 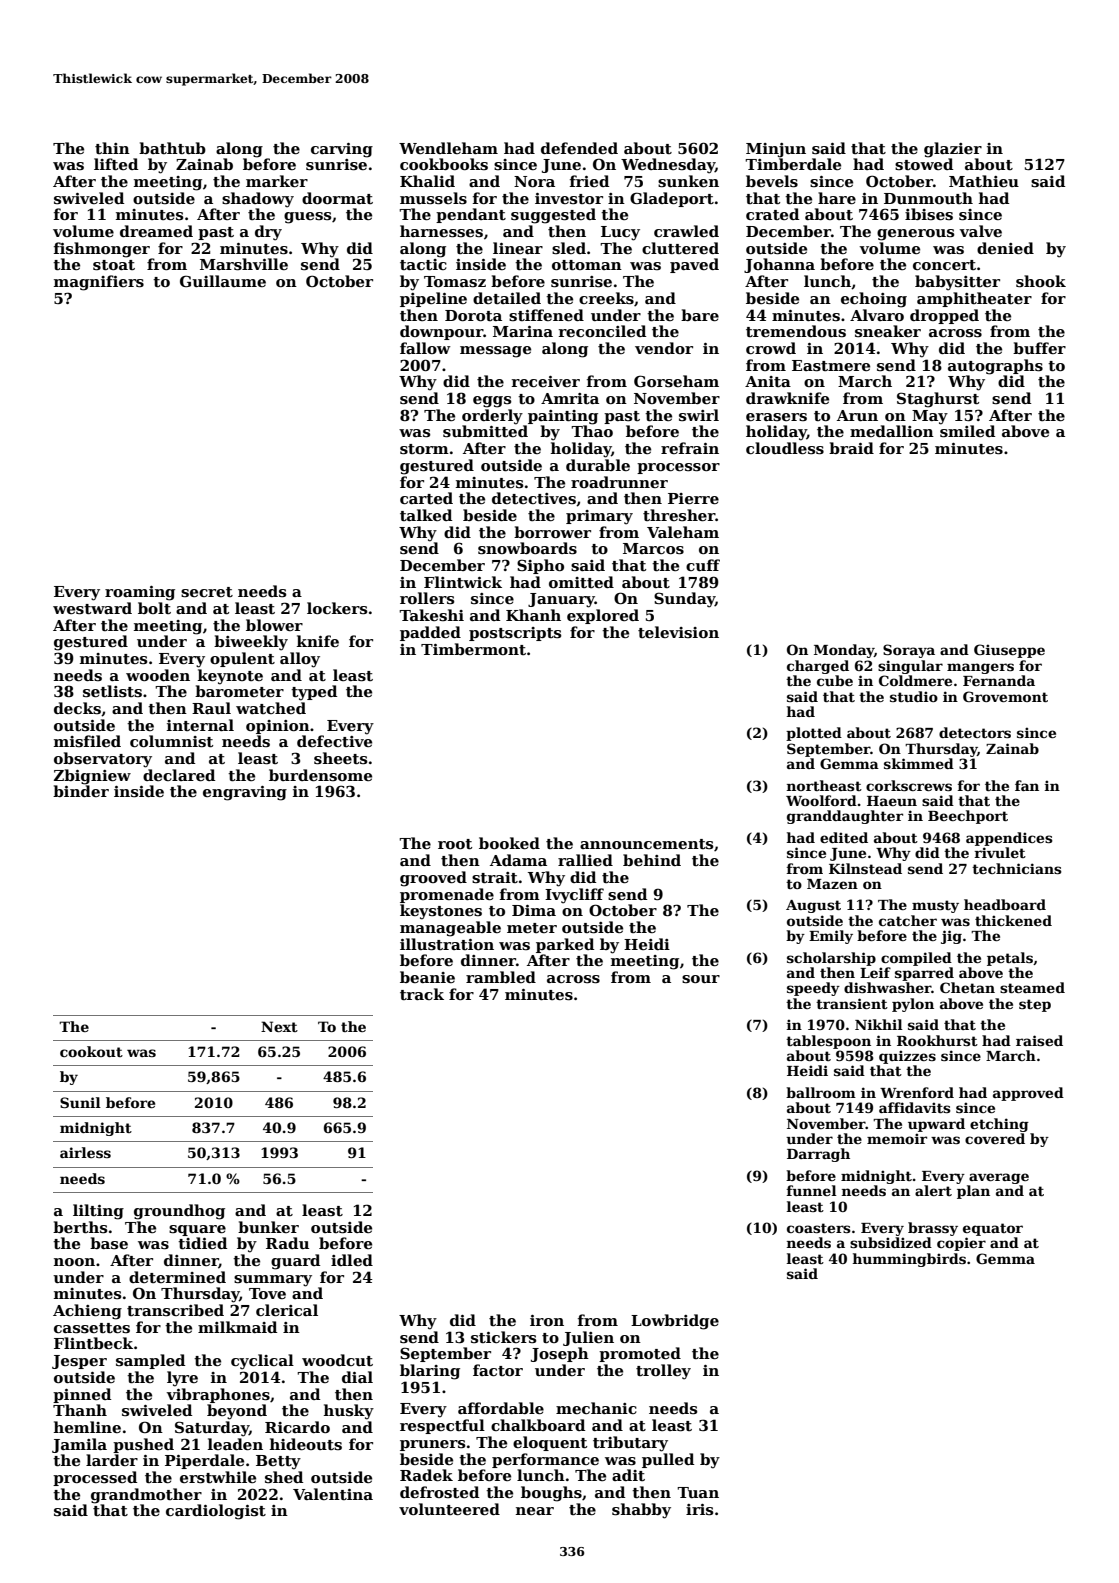 What do you see at coordinates (953, 150) in the page?
I see `glazier` at bounding box center [953, 150].
